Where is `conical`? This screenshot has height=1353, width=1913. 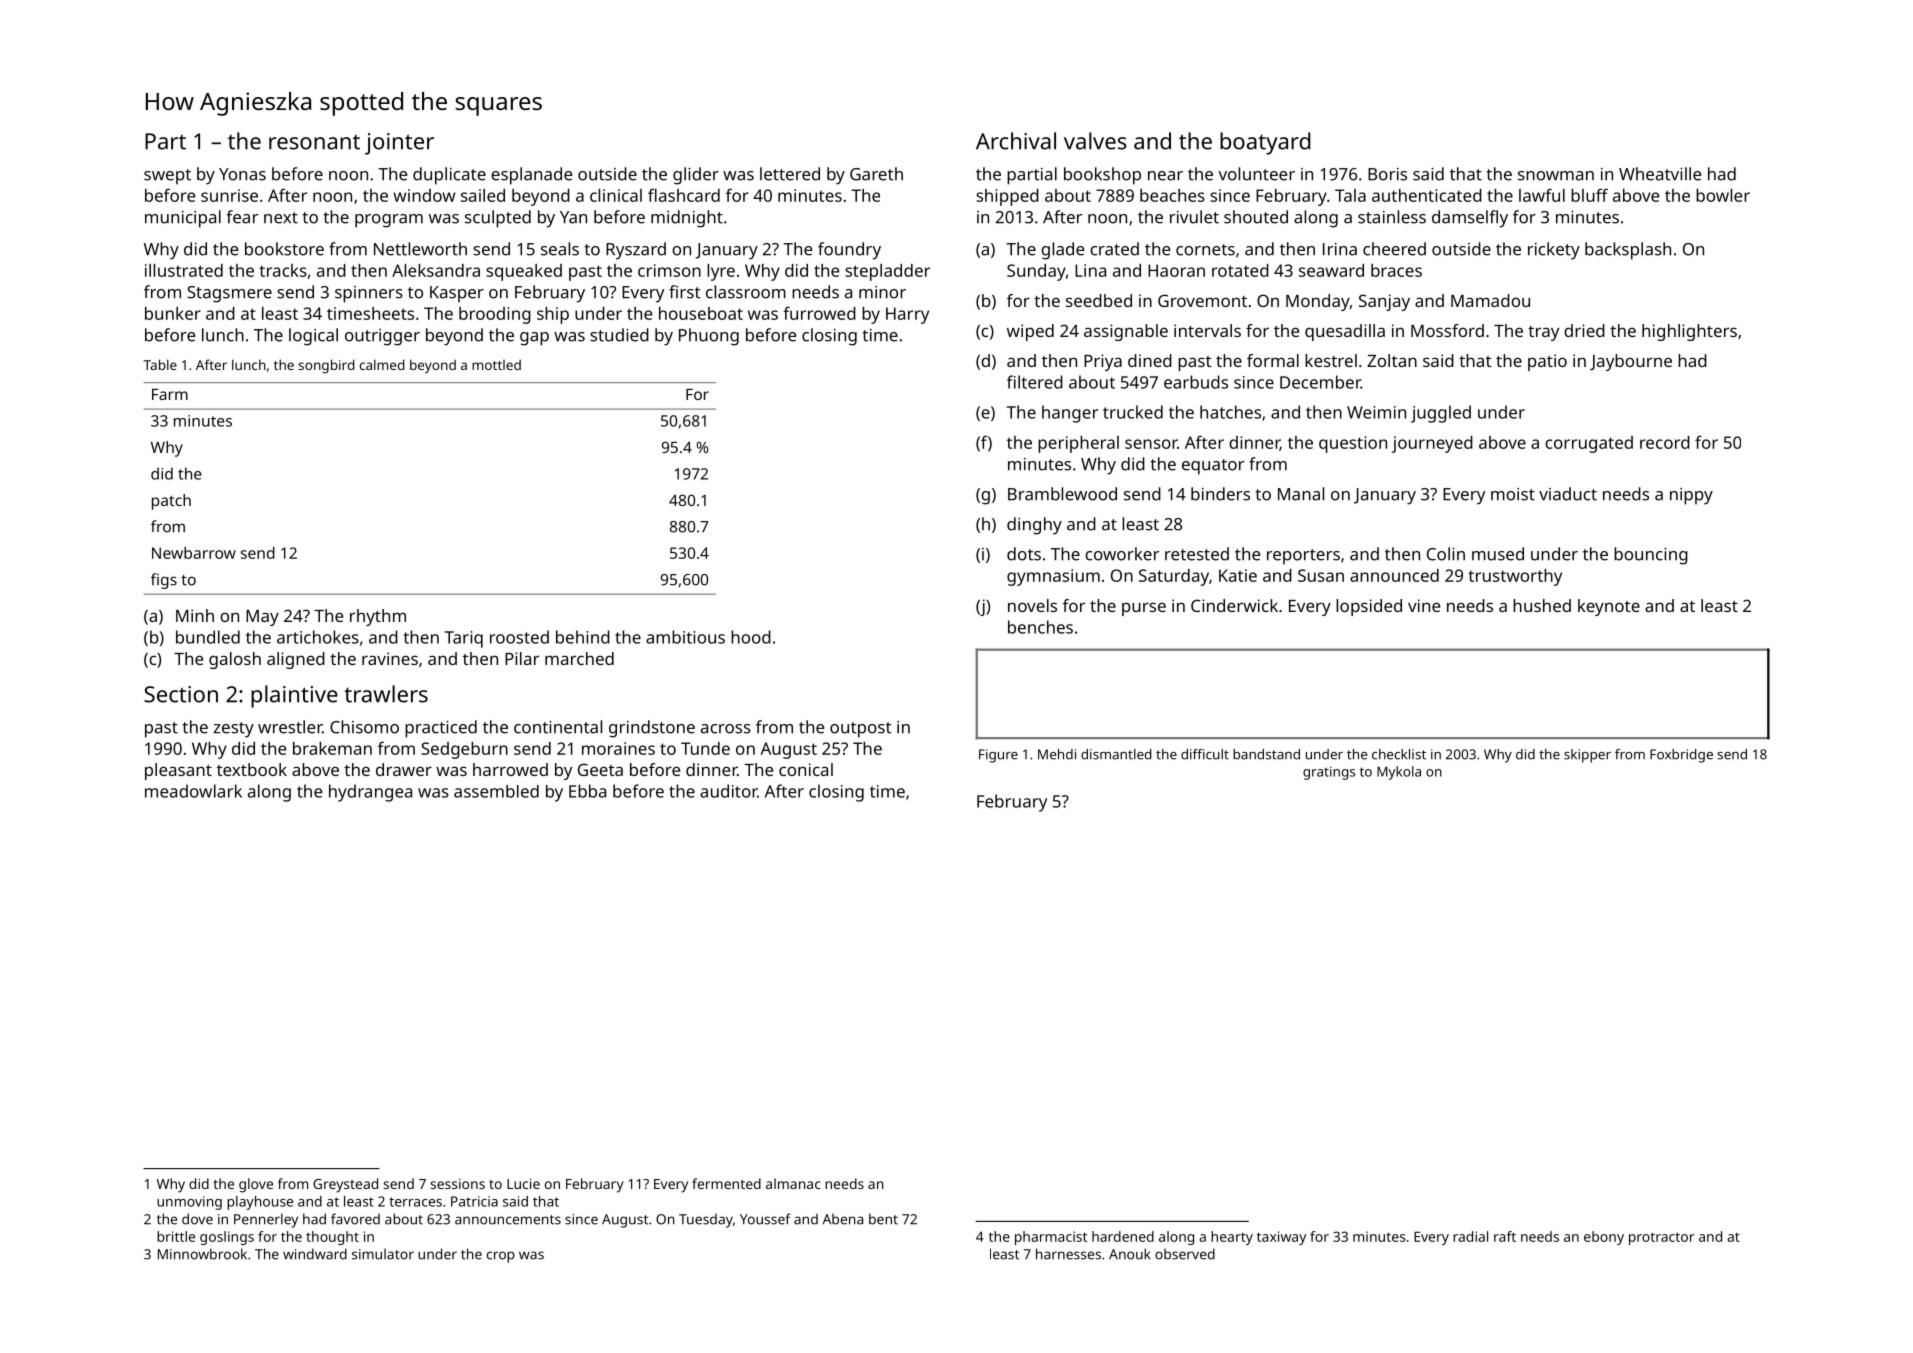 conical is located at coordinates (806, 769).
